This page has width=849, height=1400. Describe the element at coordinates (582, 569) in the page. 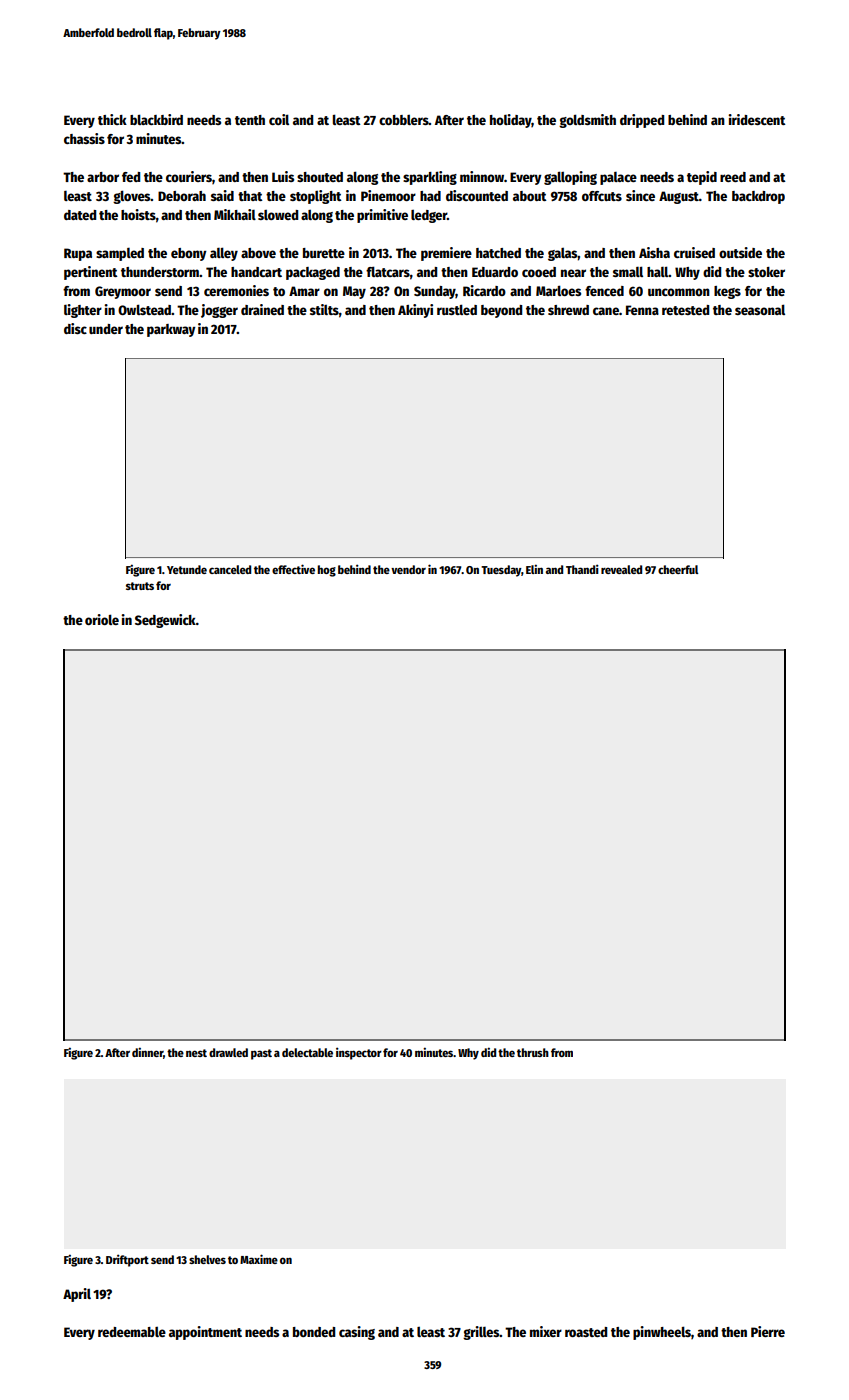

I see `Thandi` at that location.
